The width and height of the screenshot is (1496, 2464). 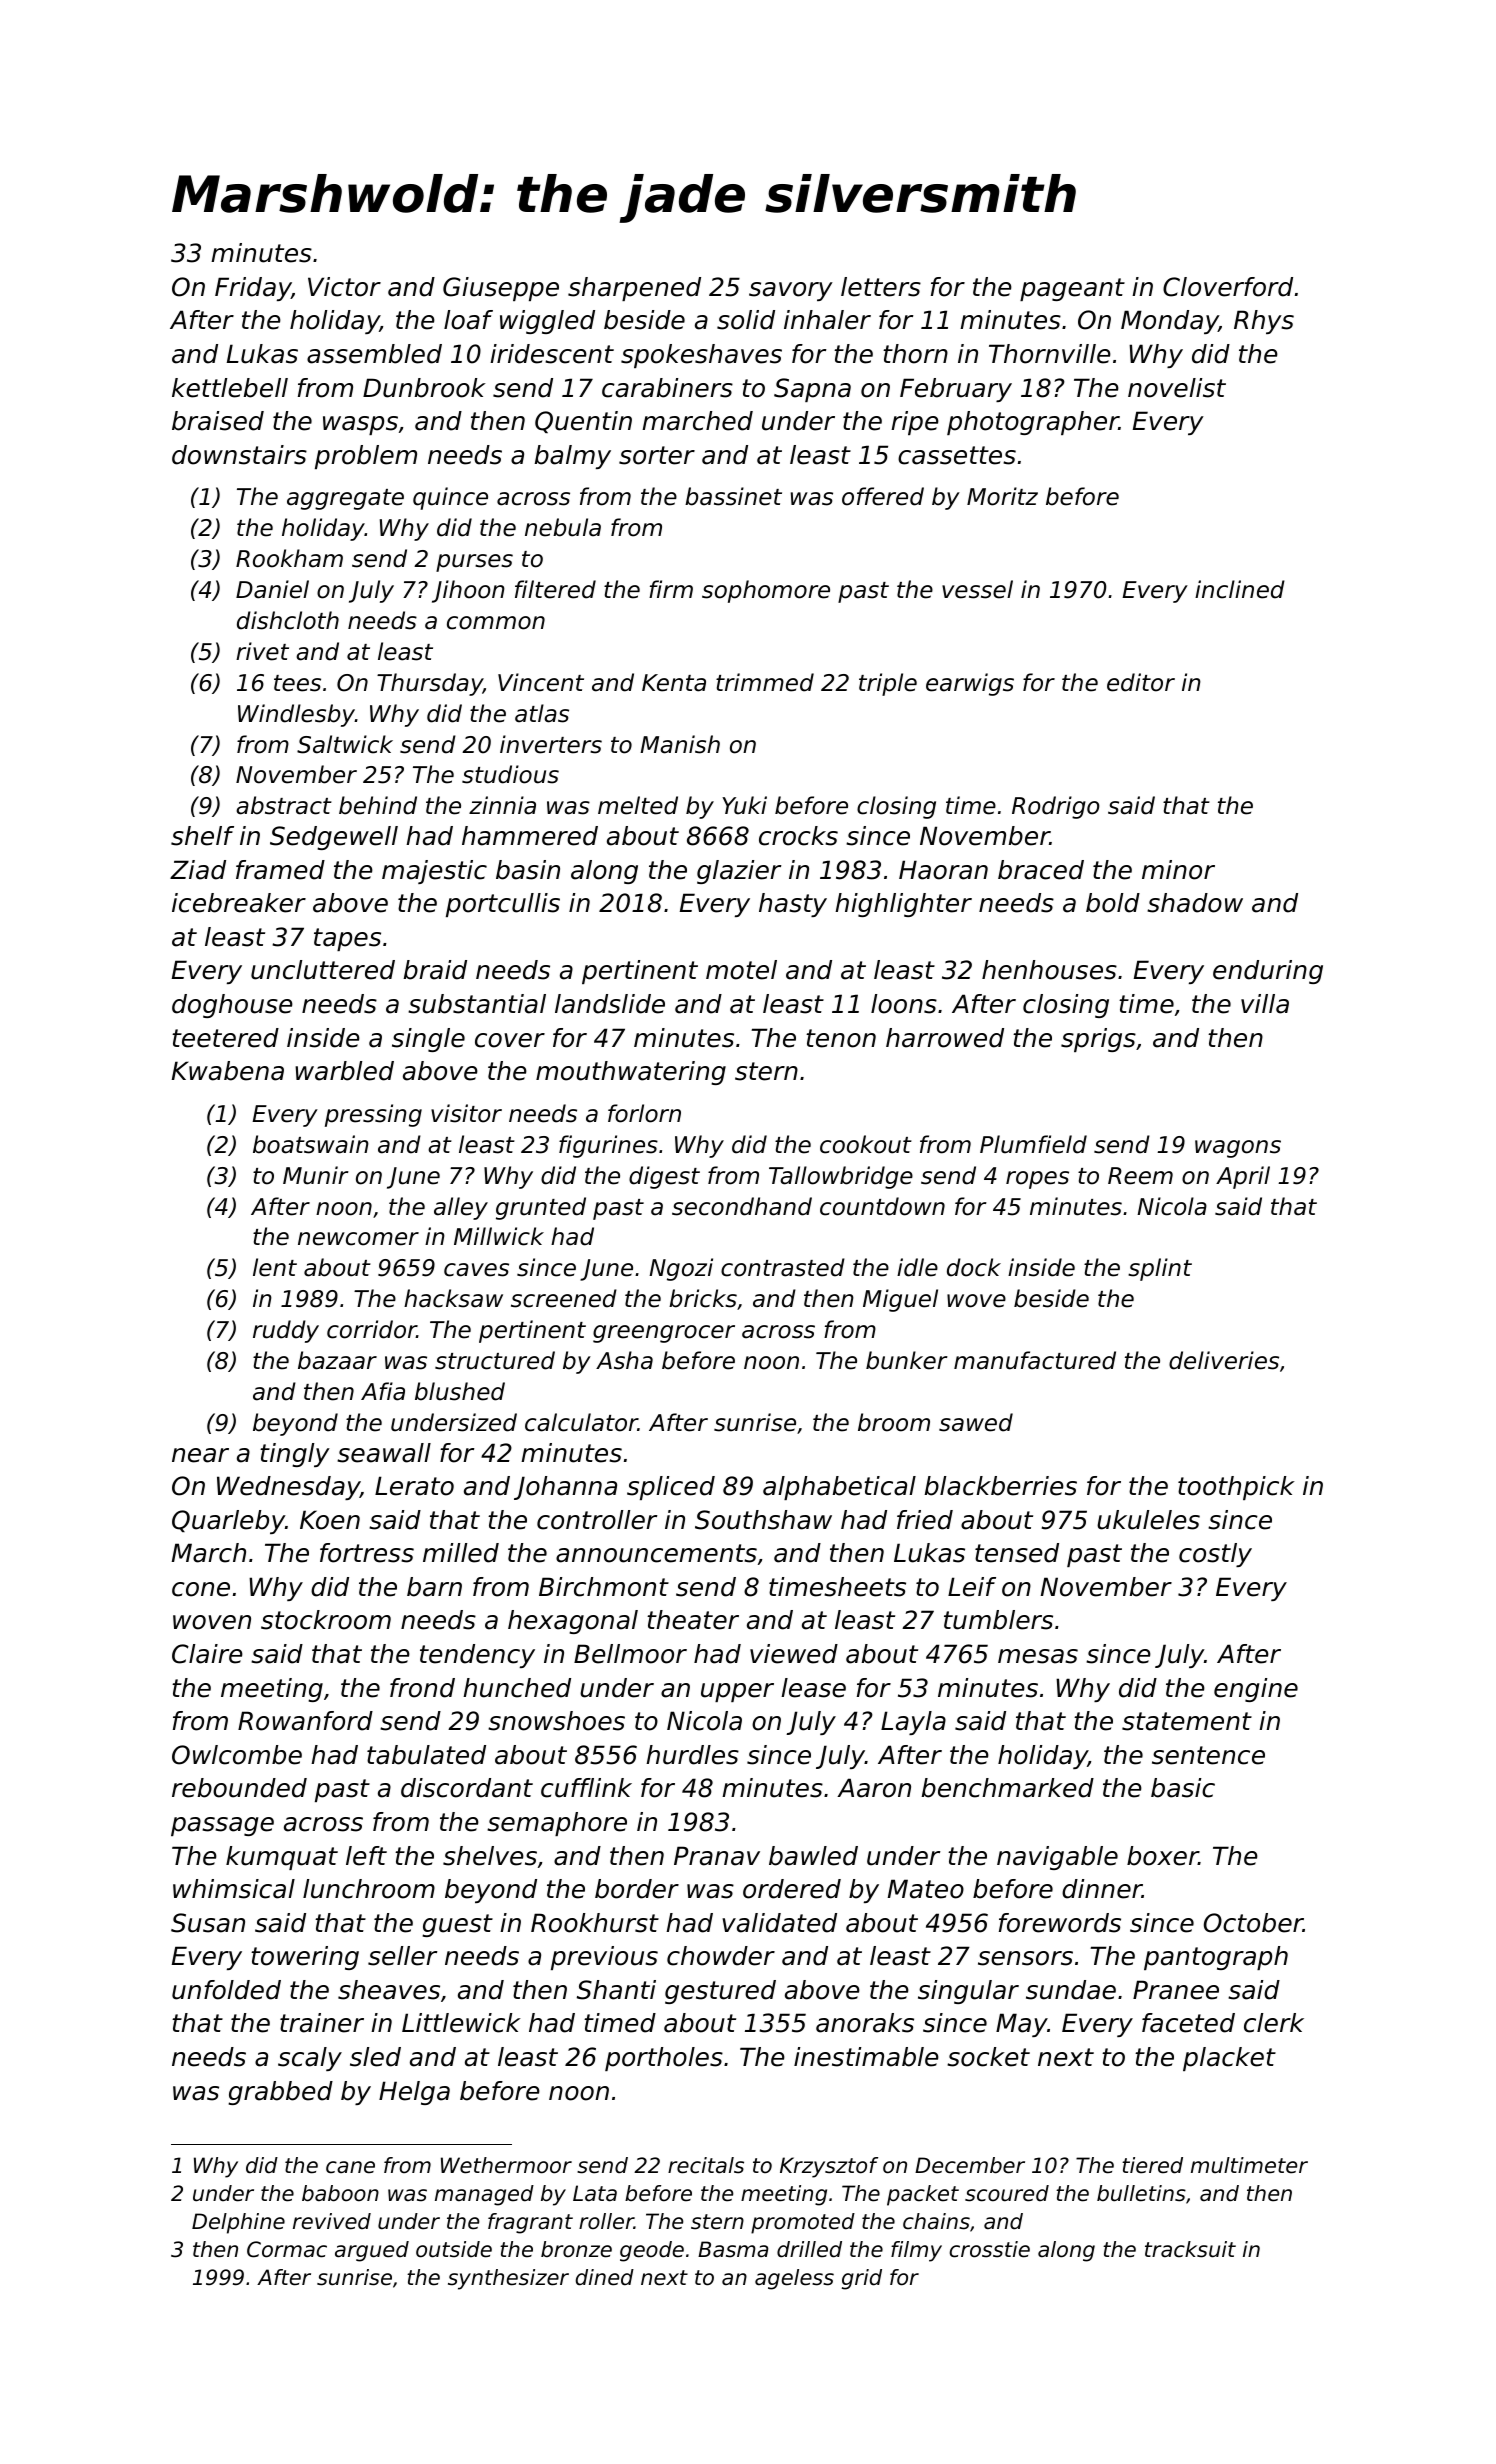 What do you see at coordinates (894, 1422) in the screenshot?
I see `broom` at bounding box center [894, 1422].
